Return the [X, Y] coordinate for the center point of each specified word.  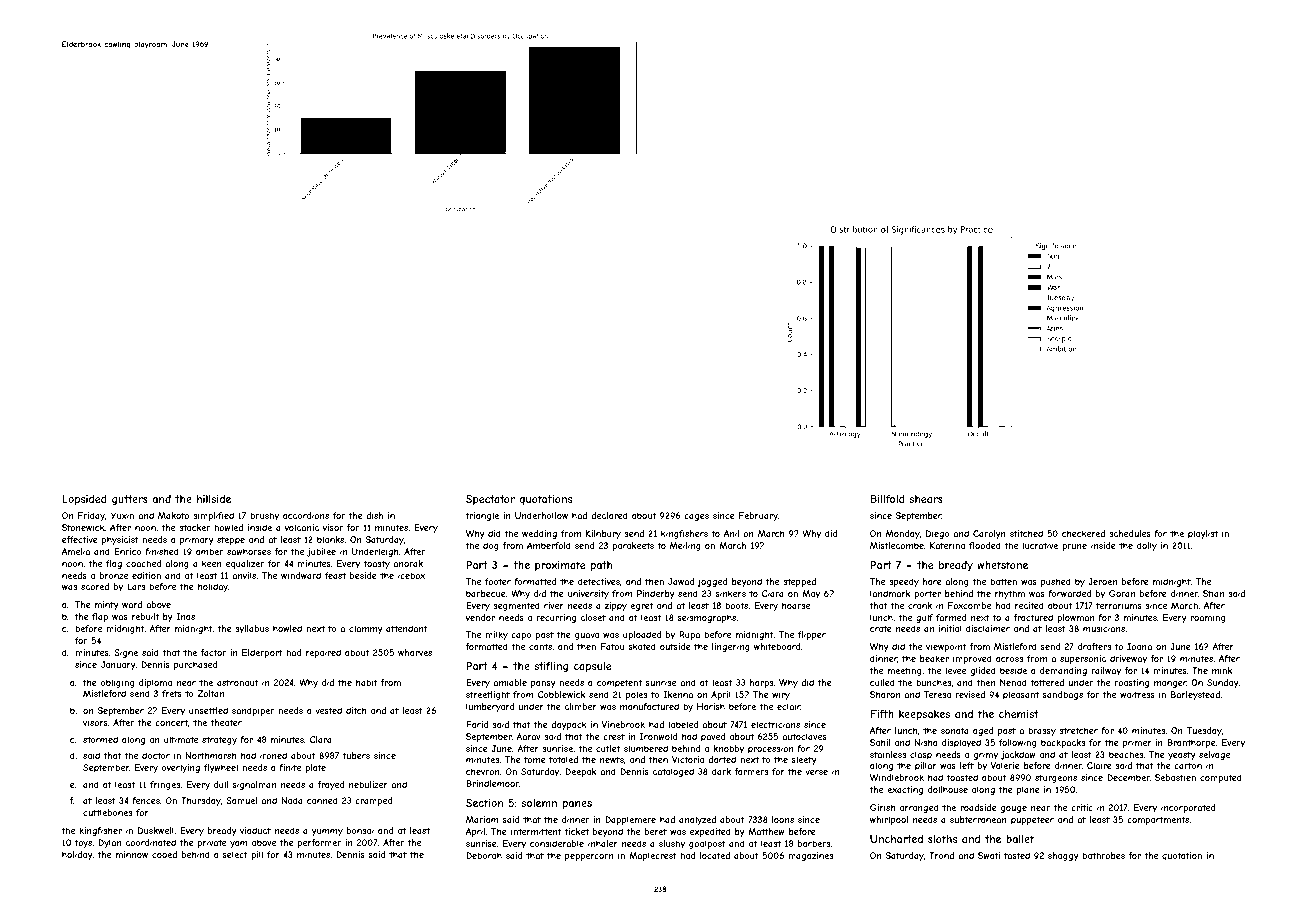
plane [1028, 790]
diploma [155, 683]
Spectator [490, 500]
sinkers [731, 593]
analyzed [697, 820]
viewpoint [946, 647]
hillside [214, 499]
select [235, 854]
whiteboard [777, 646]
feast [335, 575]
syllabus [252, 629]
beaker [934, 658]
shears [926, 499]
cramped [373, 801]
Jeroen [1102, 581]
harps [761, 683]
